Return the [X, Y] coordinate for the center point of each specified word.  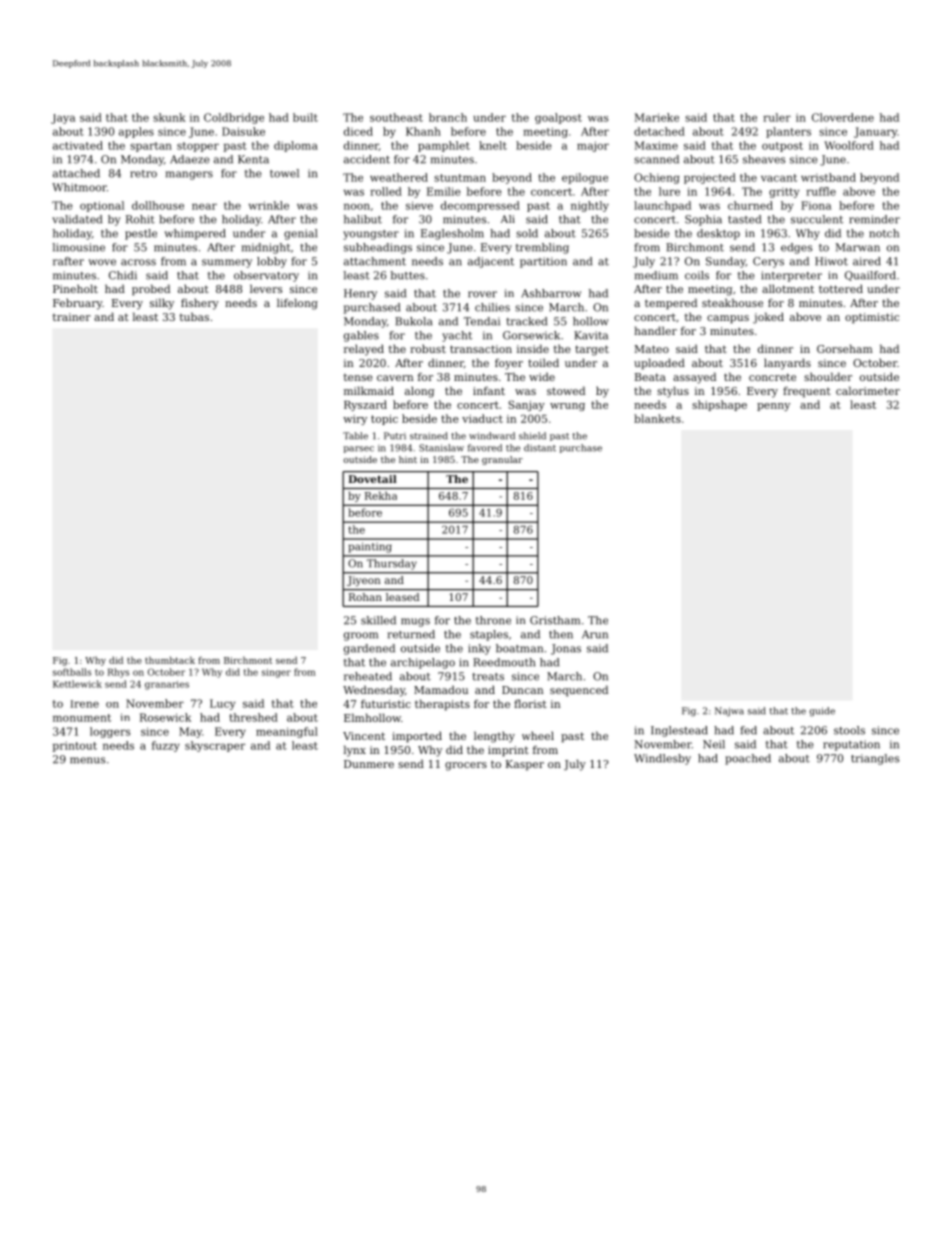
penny [773, 407]
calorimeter [868, 390]
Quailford [870, 276]
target [592, 350]
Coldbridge [234, 118]
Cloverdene [843, 117]
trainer [71, 317]
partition [543, 262]
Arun [595, 634]
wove [102, 262]
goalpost [558, 118]
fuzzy [166, 746]
